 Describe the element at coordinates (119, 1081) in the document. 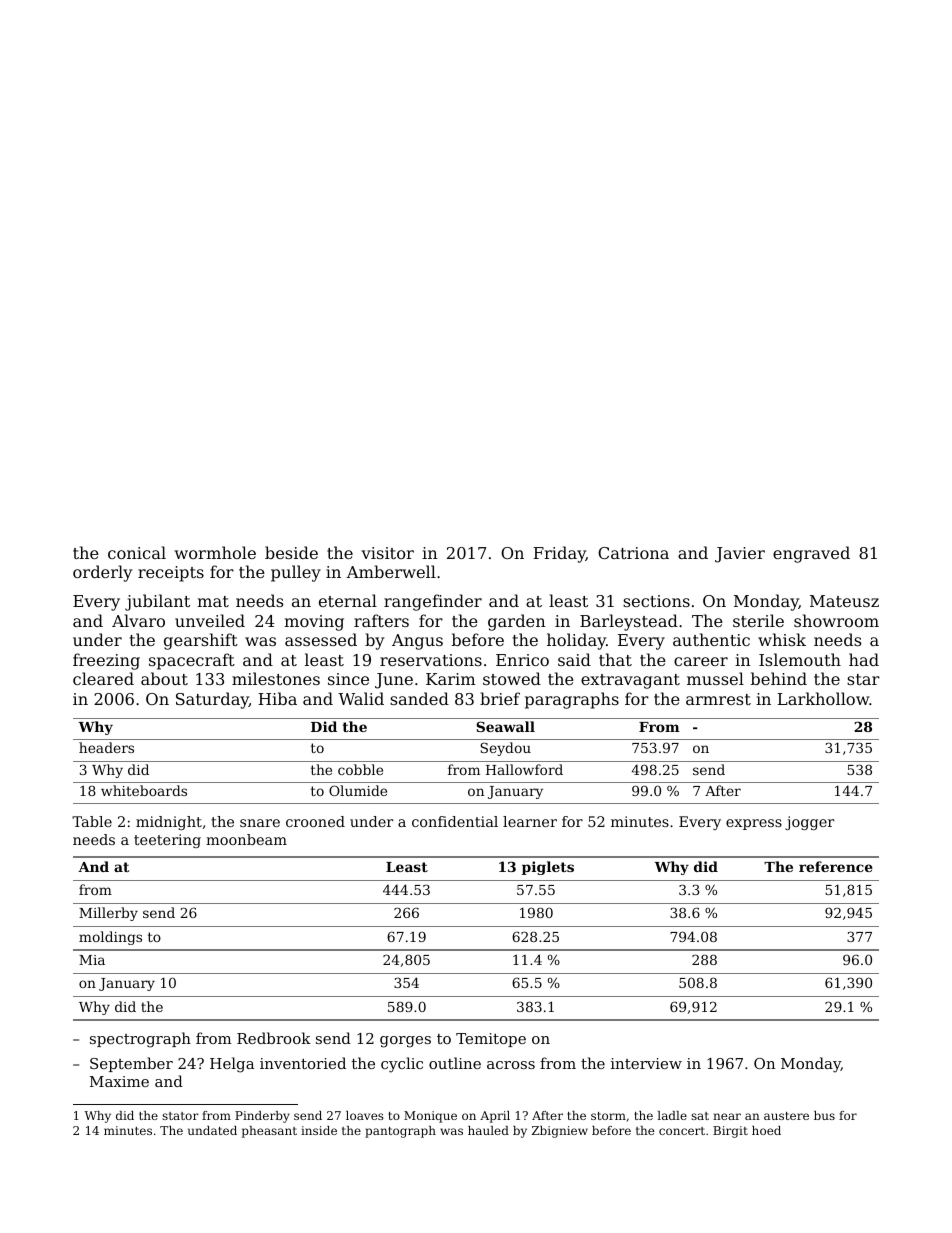

I see `Maxime` at that location.
